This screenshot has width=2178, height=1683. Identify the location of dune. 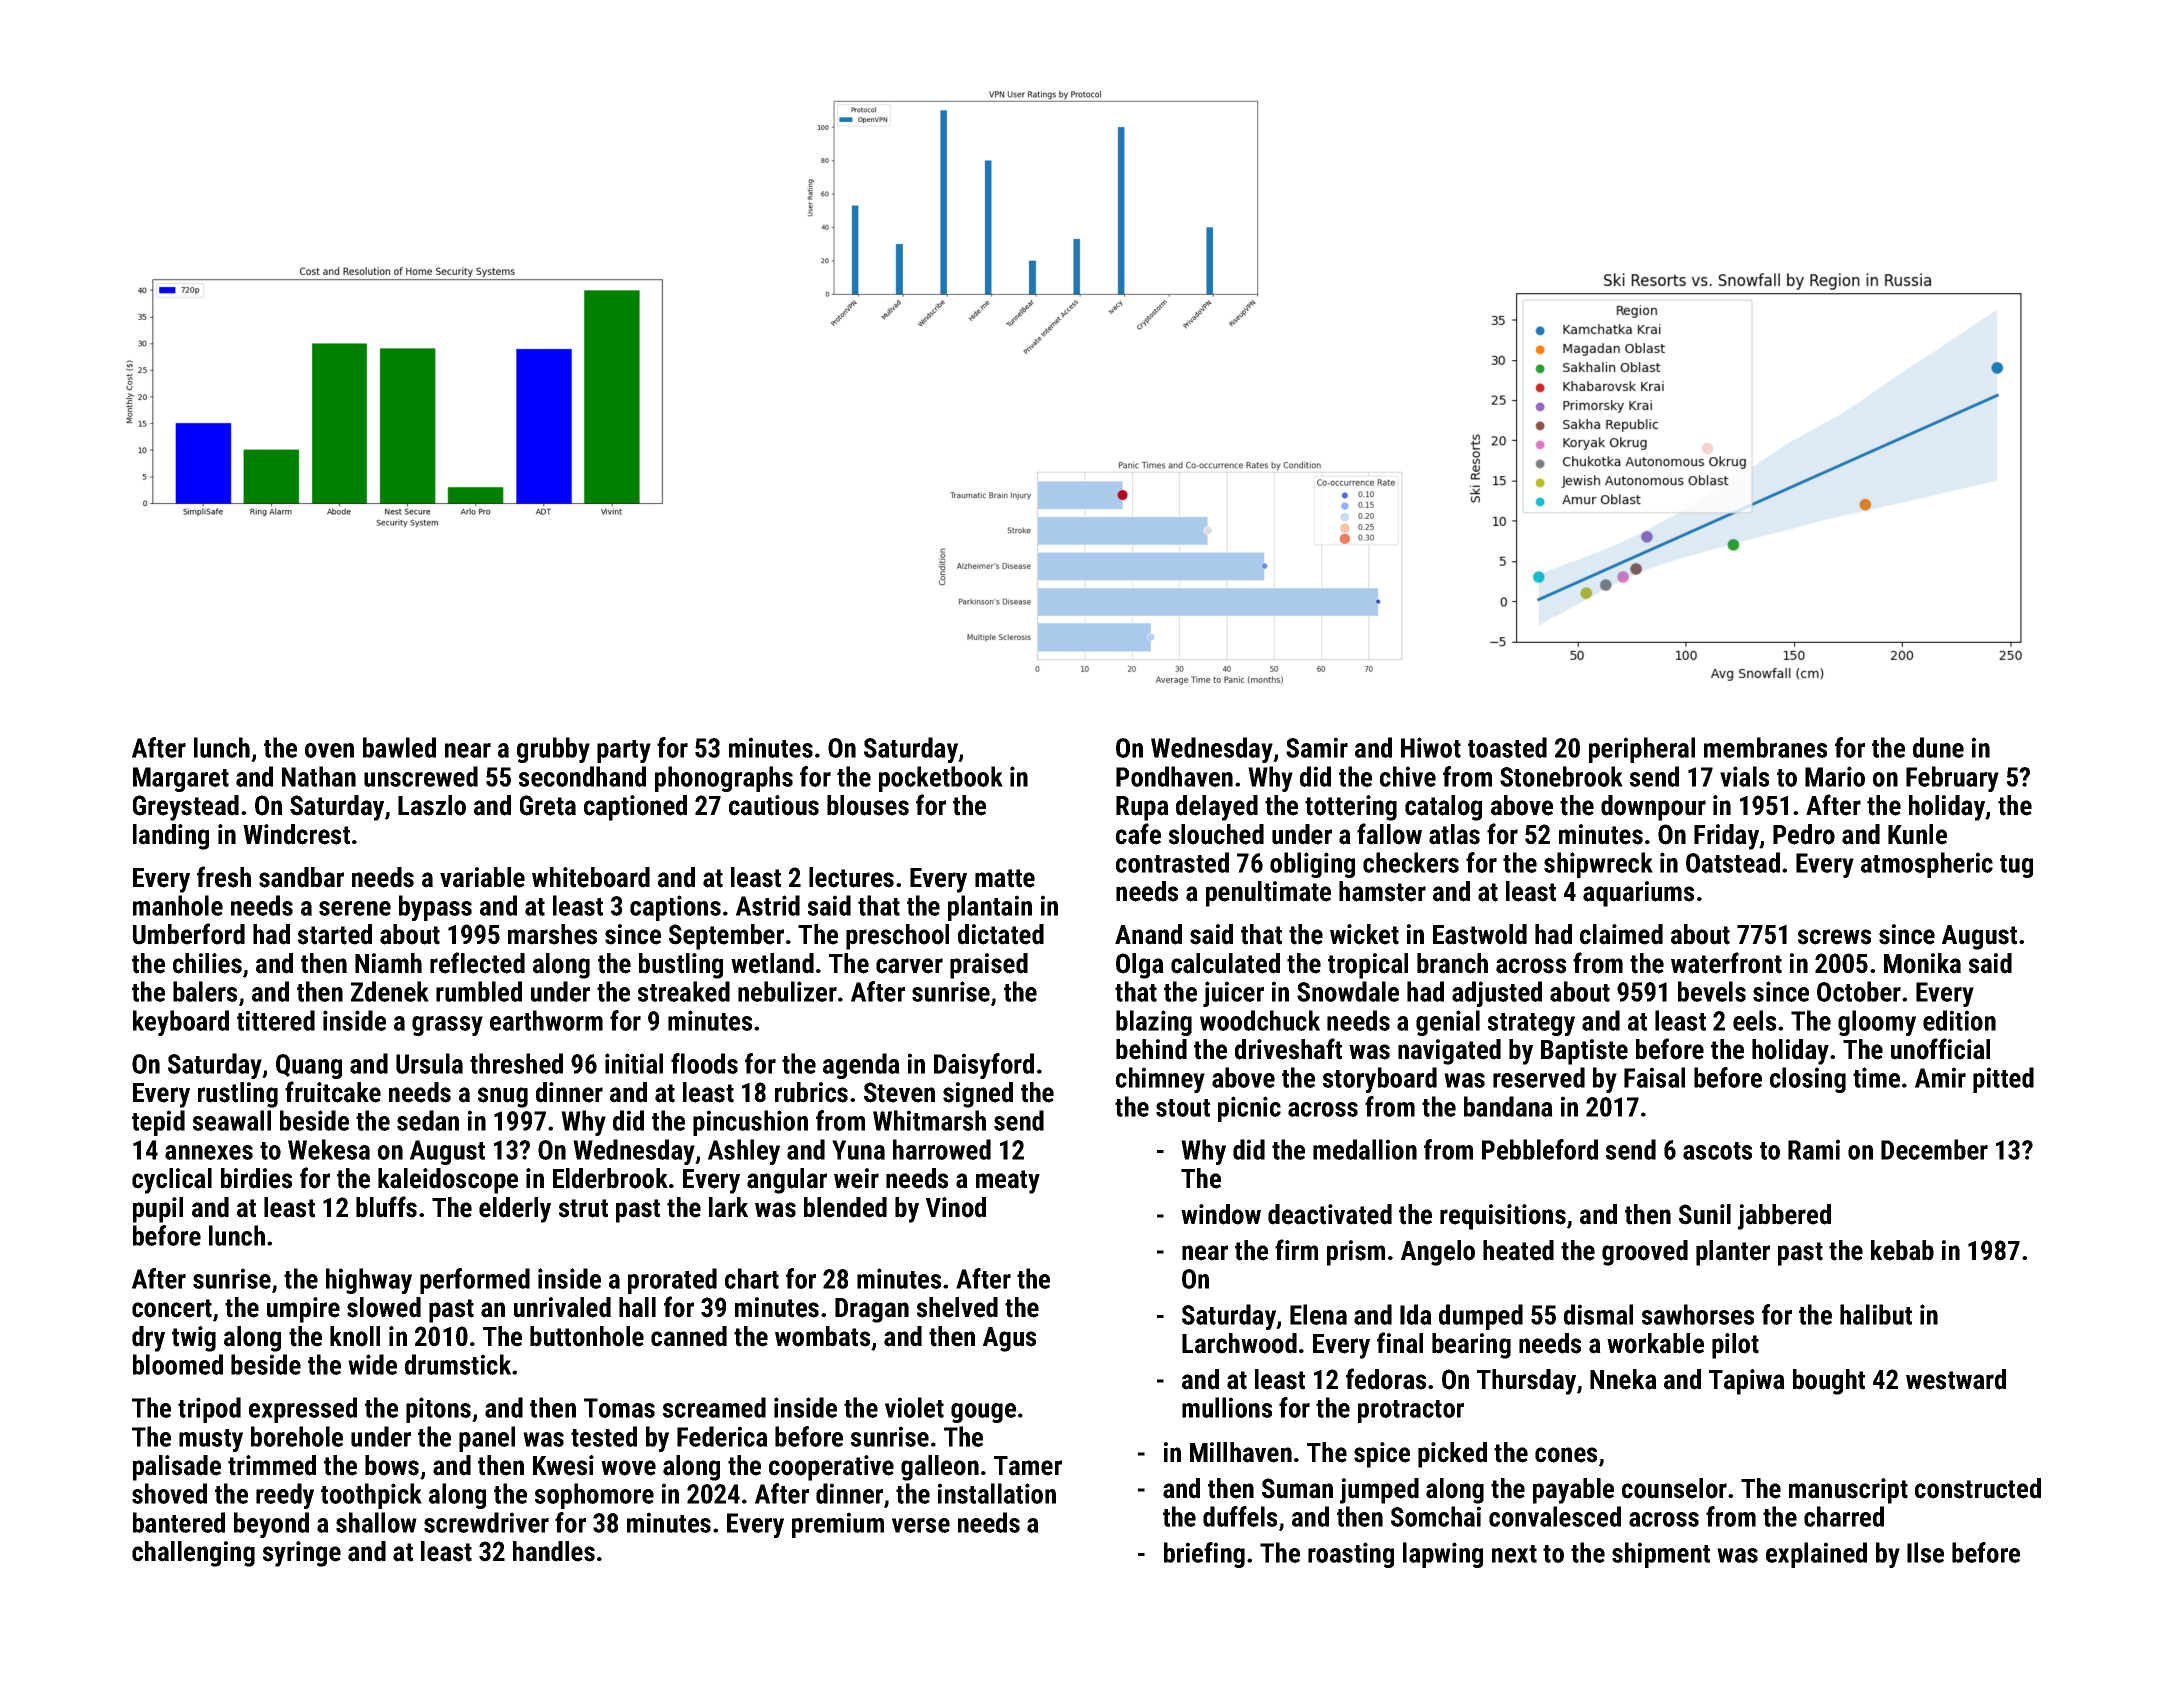
(1938, 747).
